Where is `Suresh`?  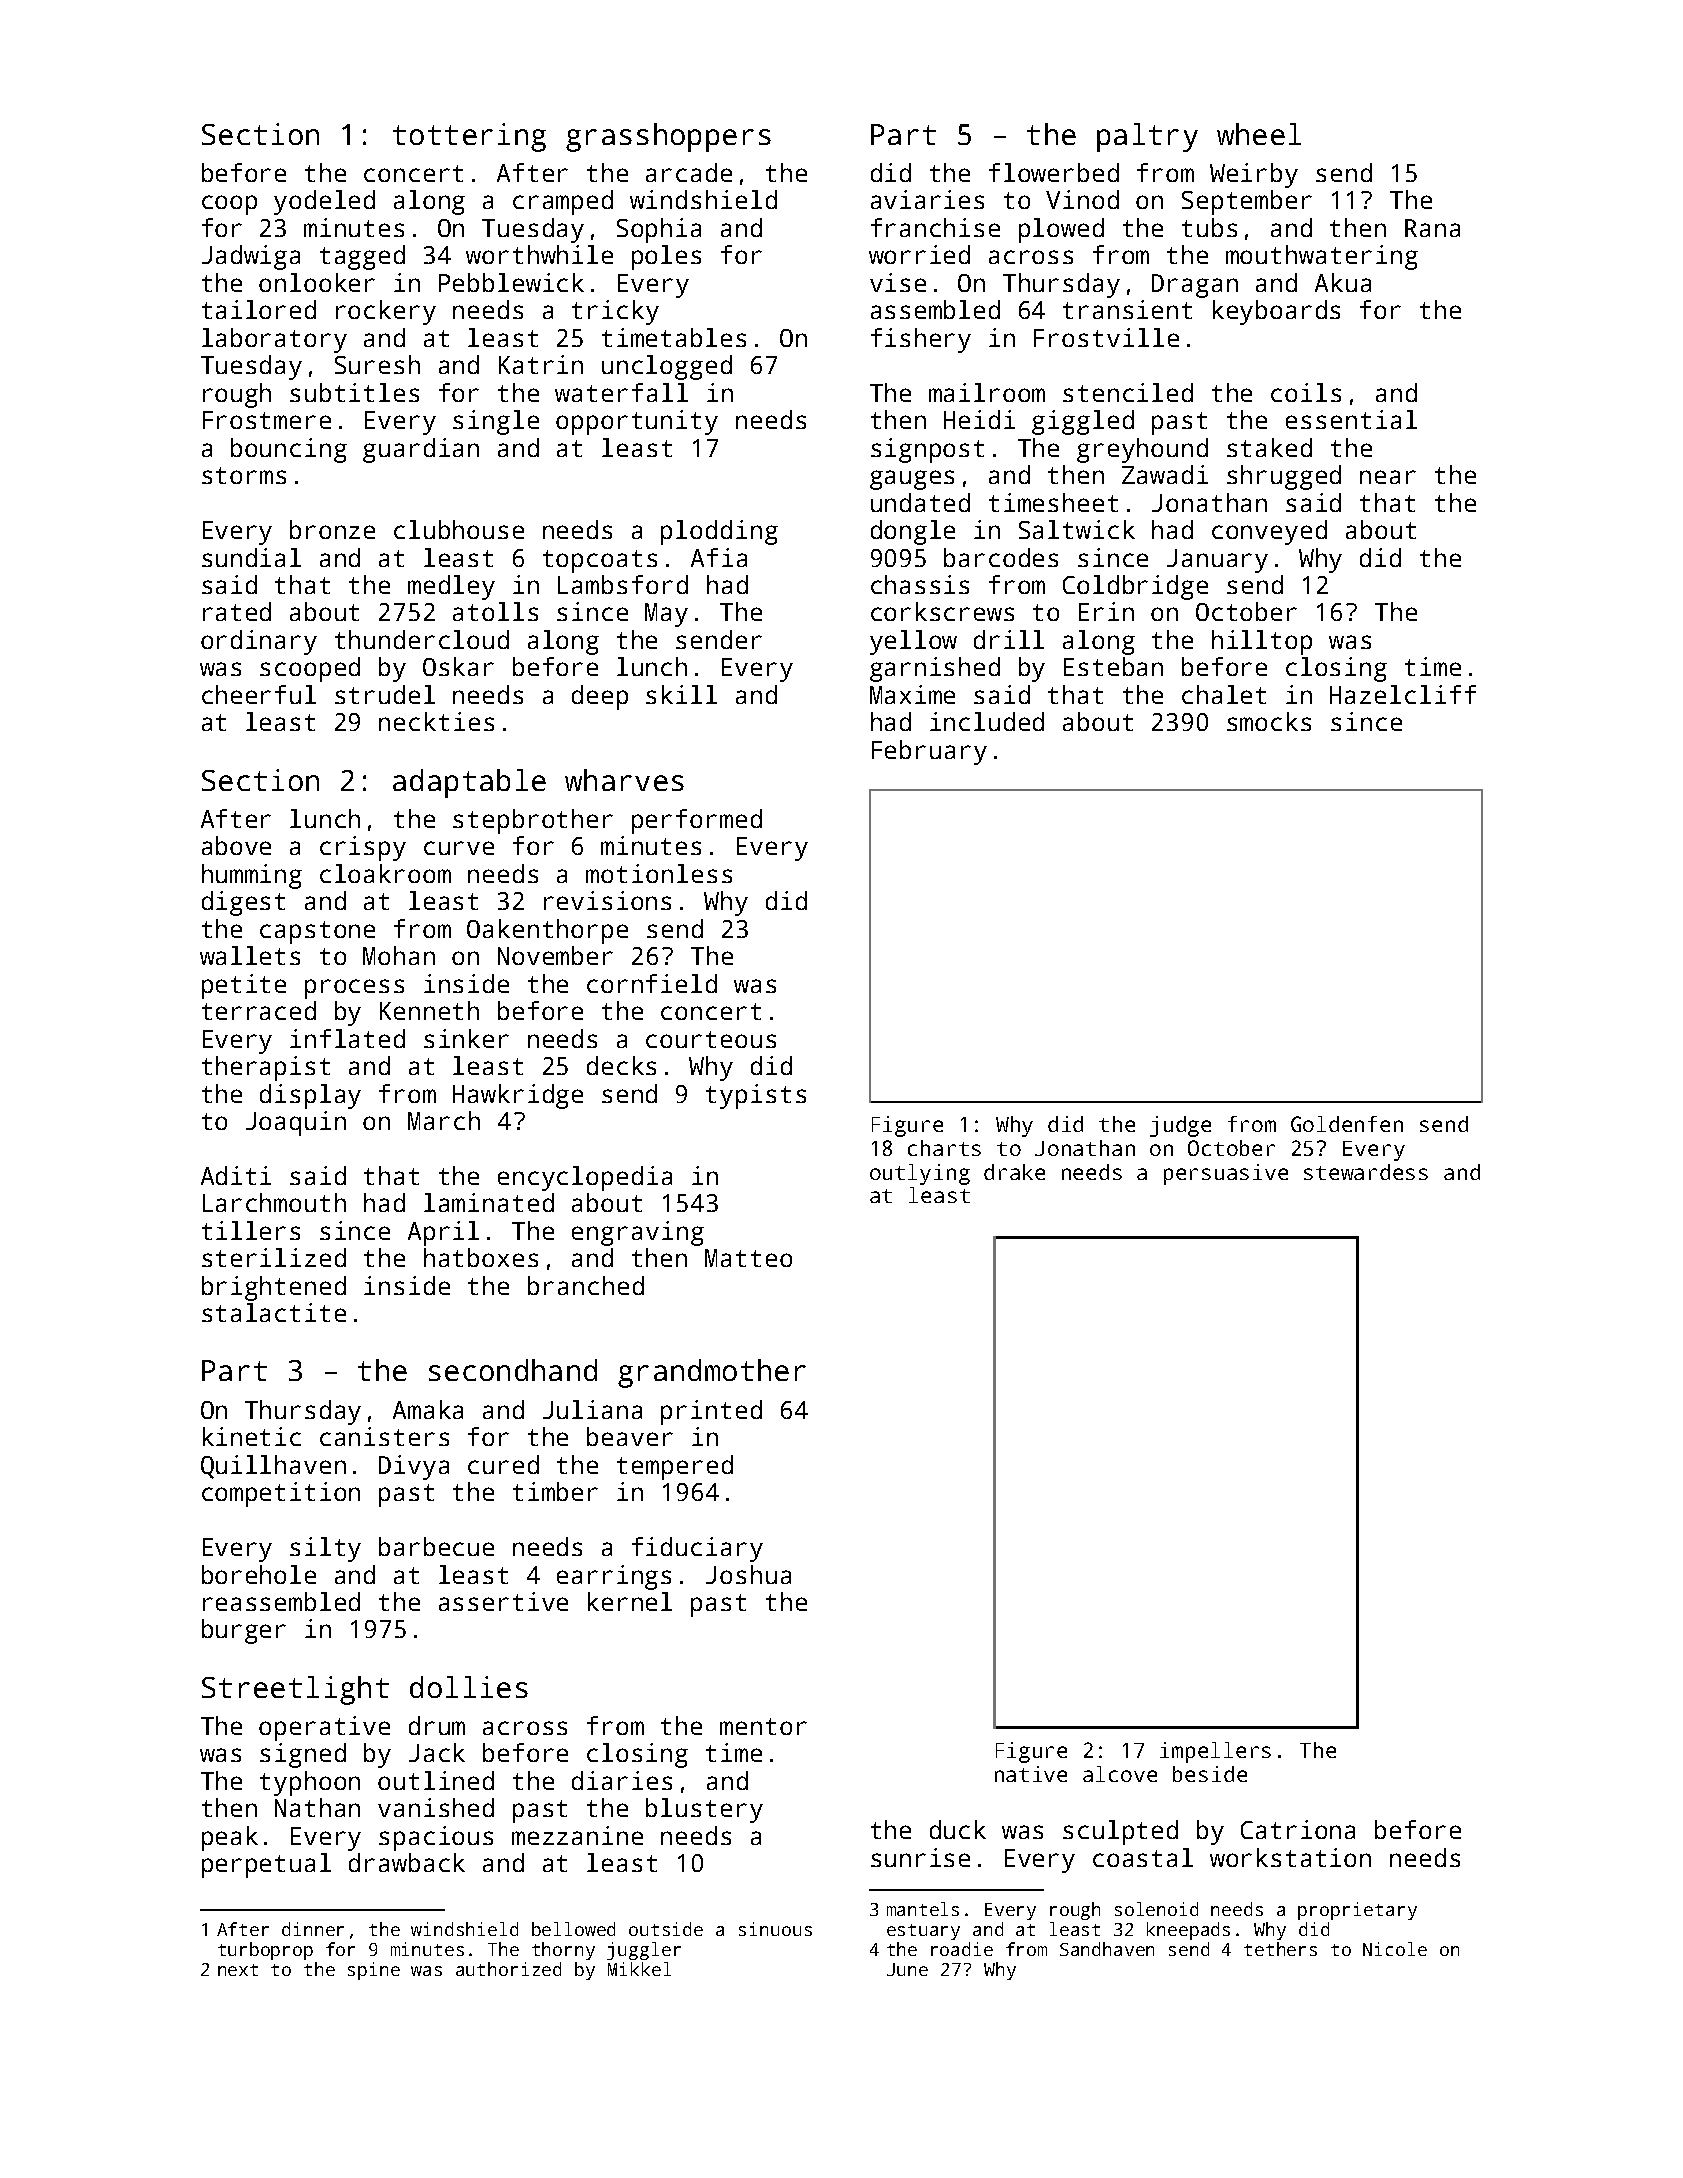
Suresh is located at coordinates (377, 364).
